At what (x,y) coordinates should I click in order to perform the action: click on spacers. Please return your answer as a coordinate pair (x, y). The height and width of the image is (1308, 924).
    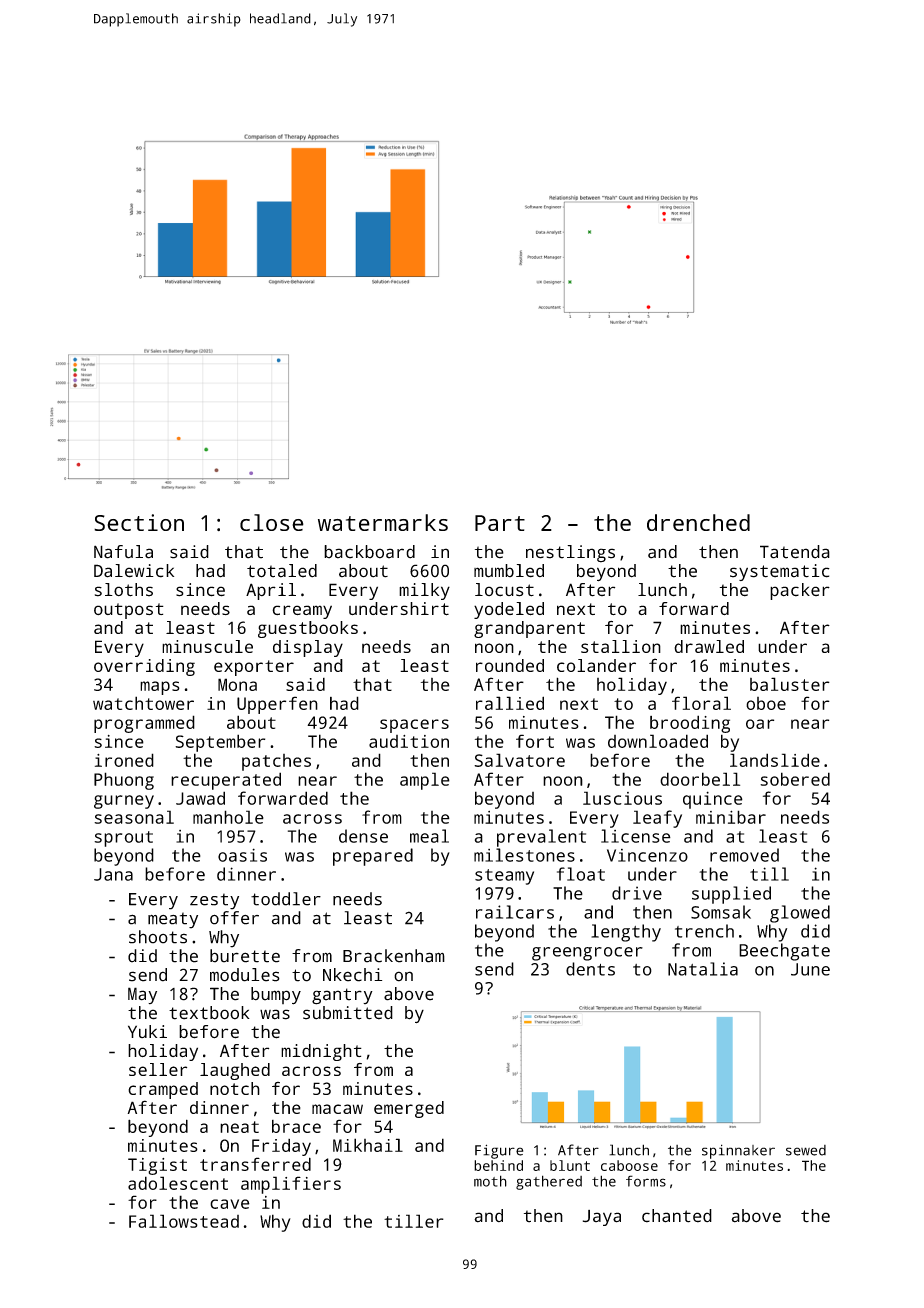
    Looking at the image, I should click on (414, 726).
